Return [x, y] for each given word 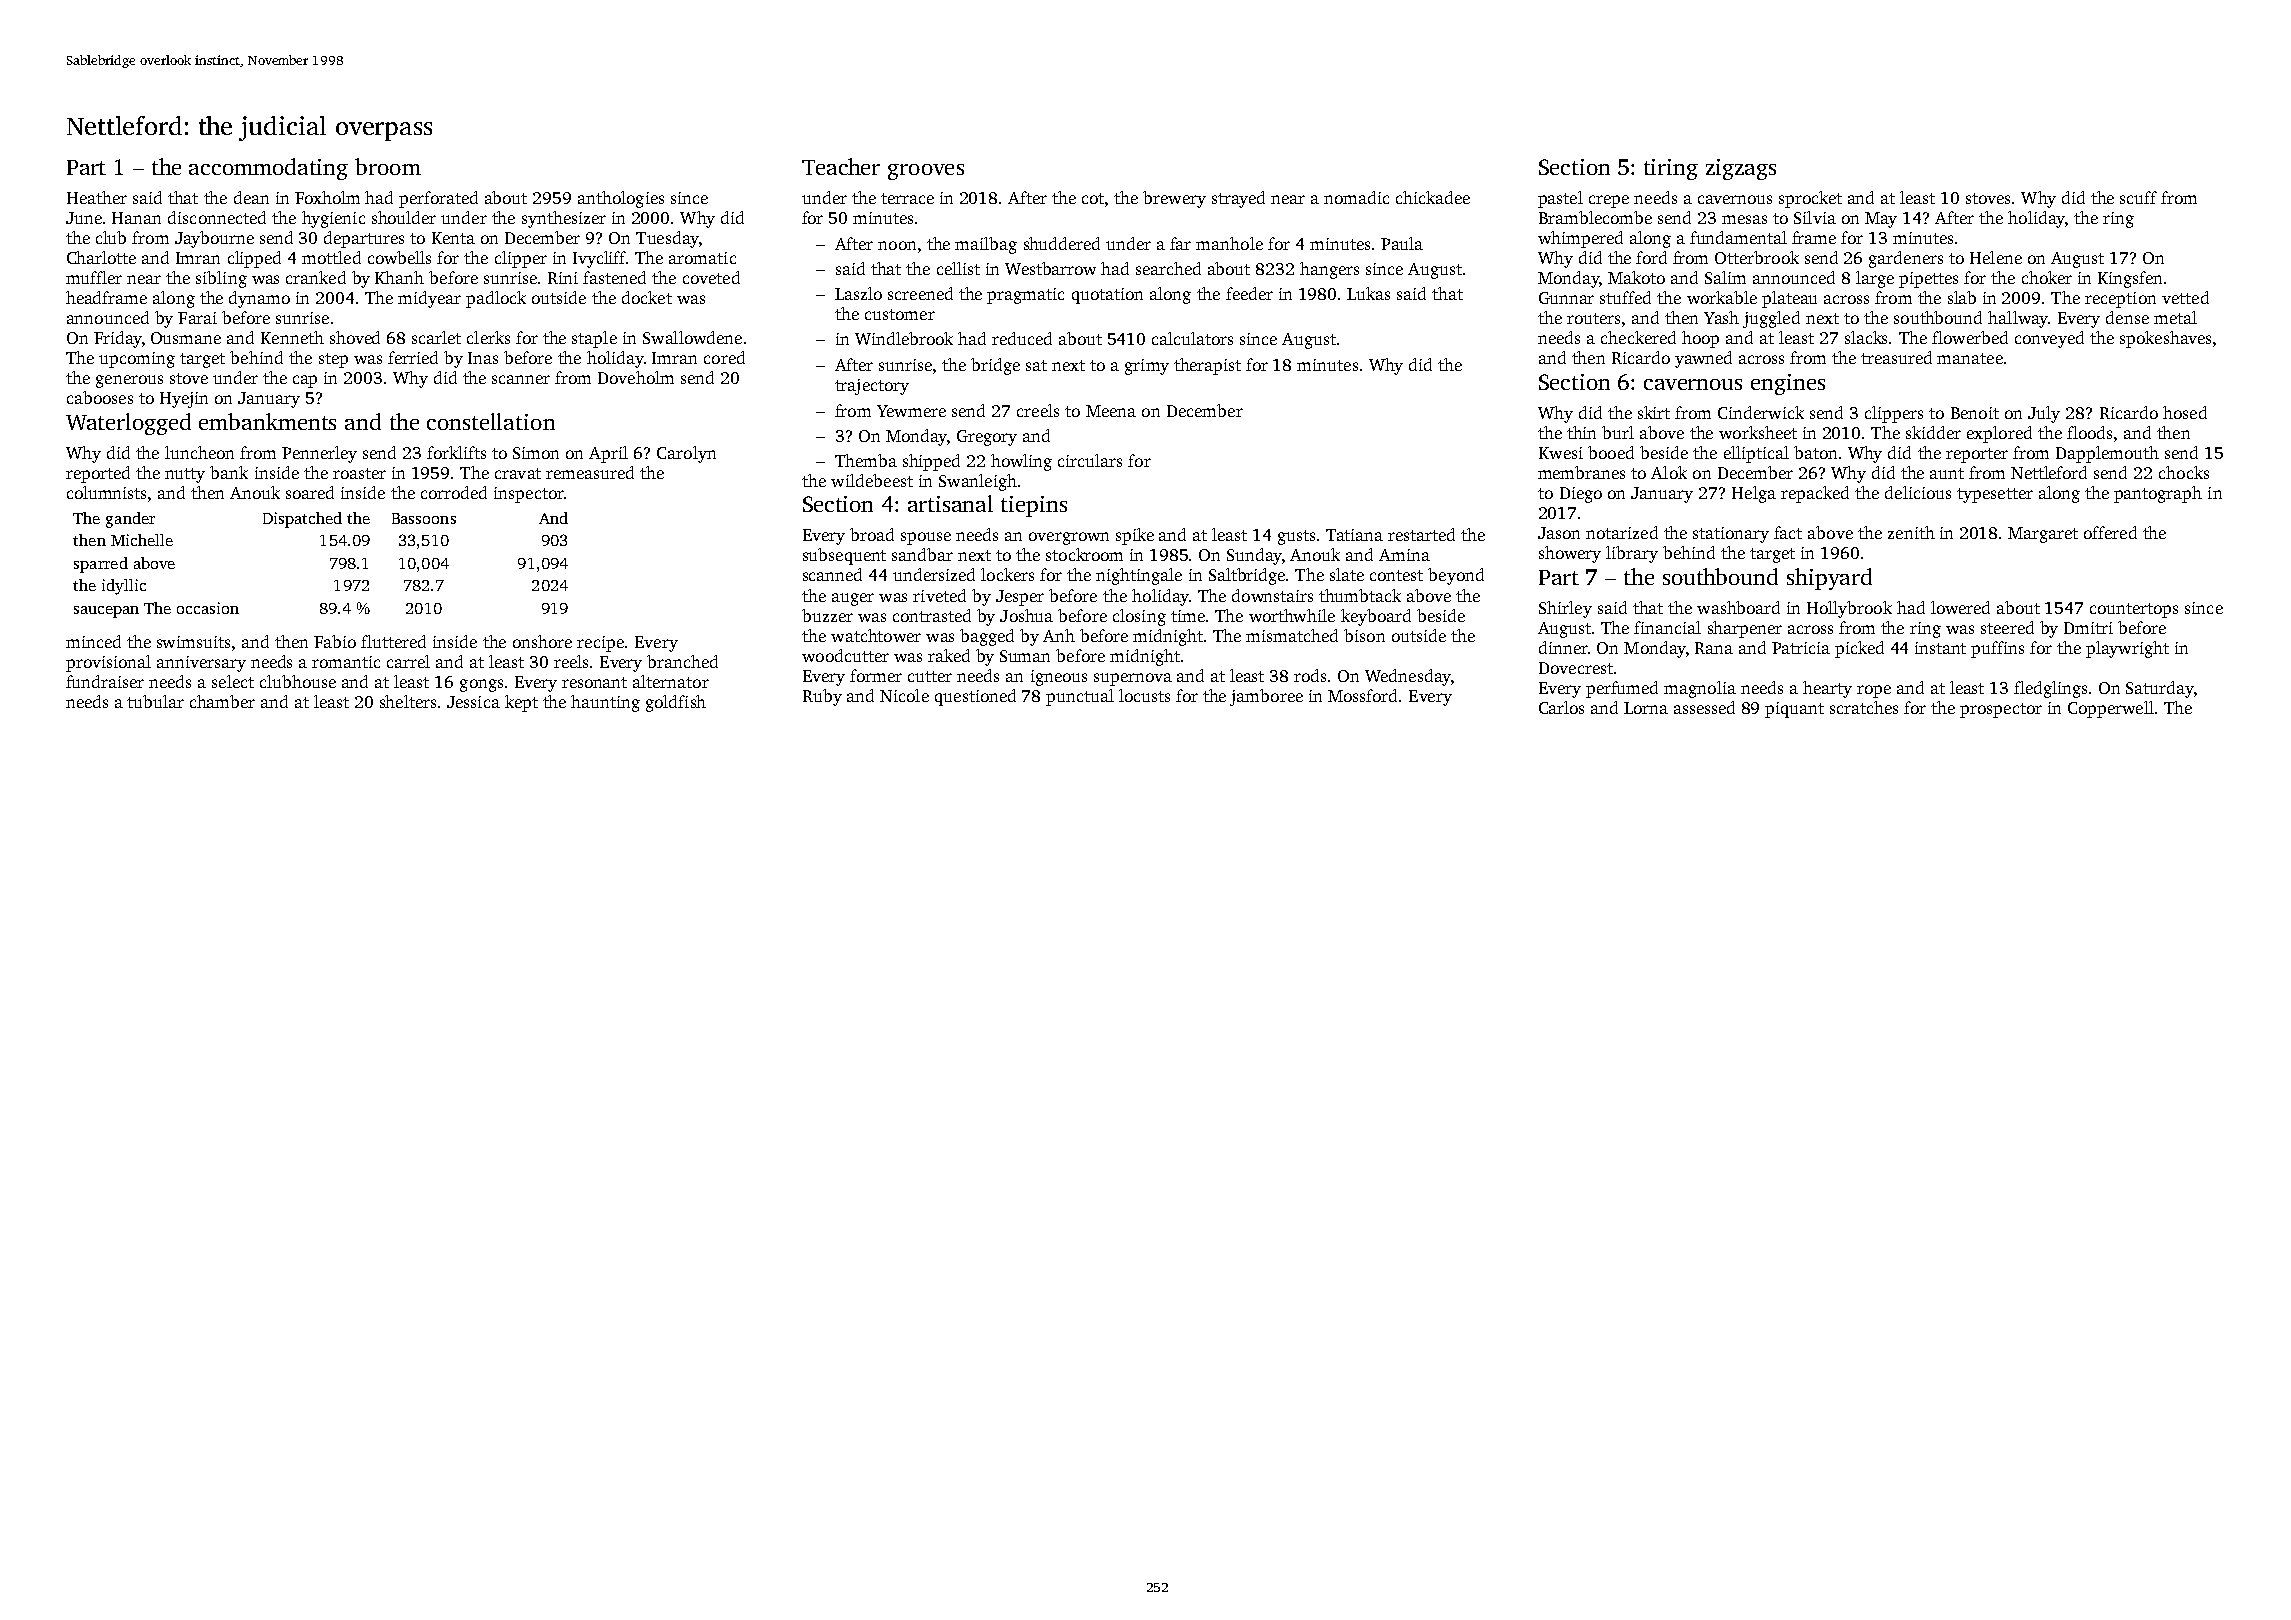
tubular [155, 701]
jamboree [1266, 697]
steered [2007, 627]
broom [388, 166]
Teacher [841, 166]
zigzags [1741, 169]
